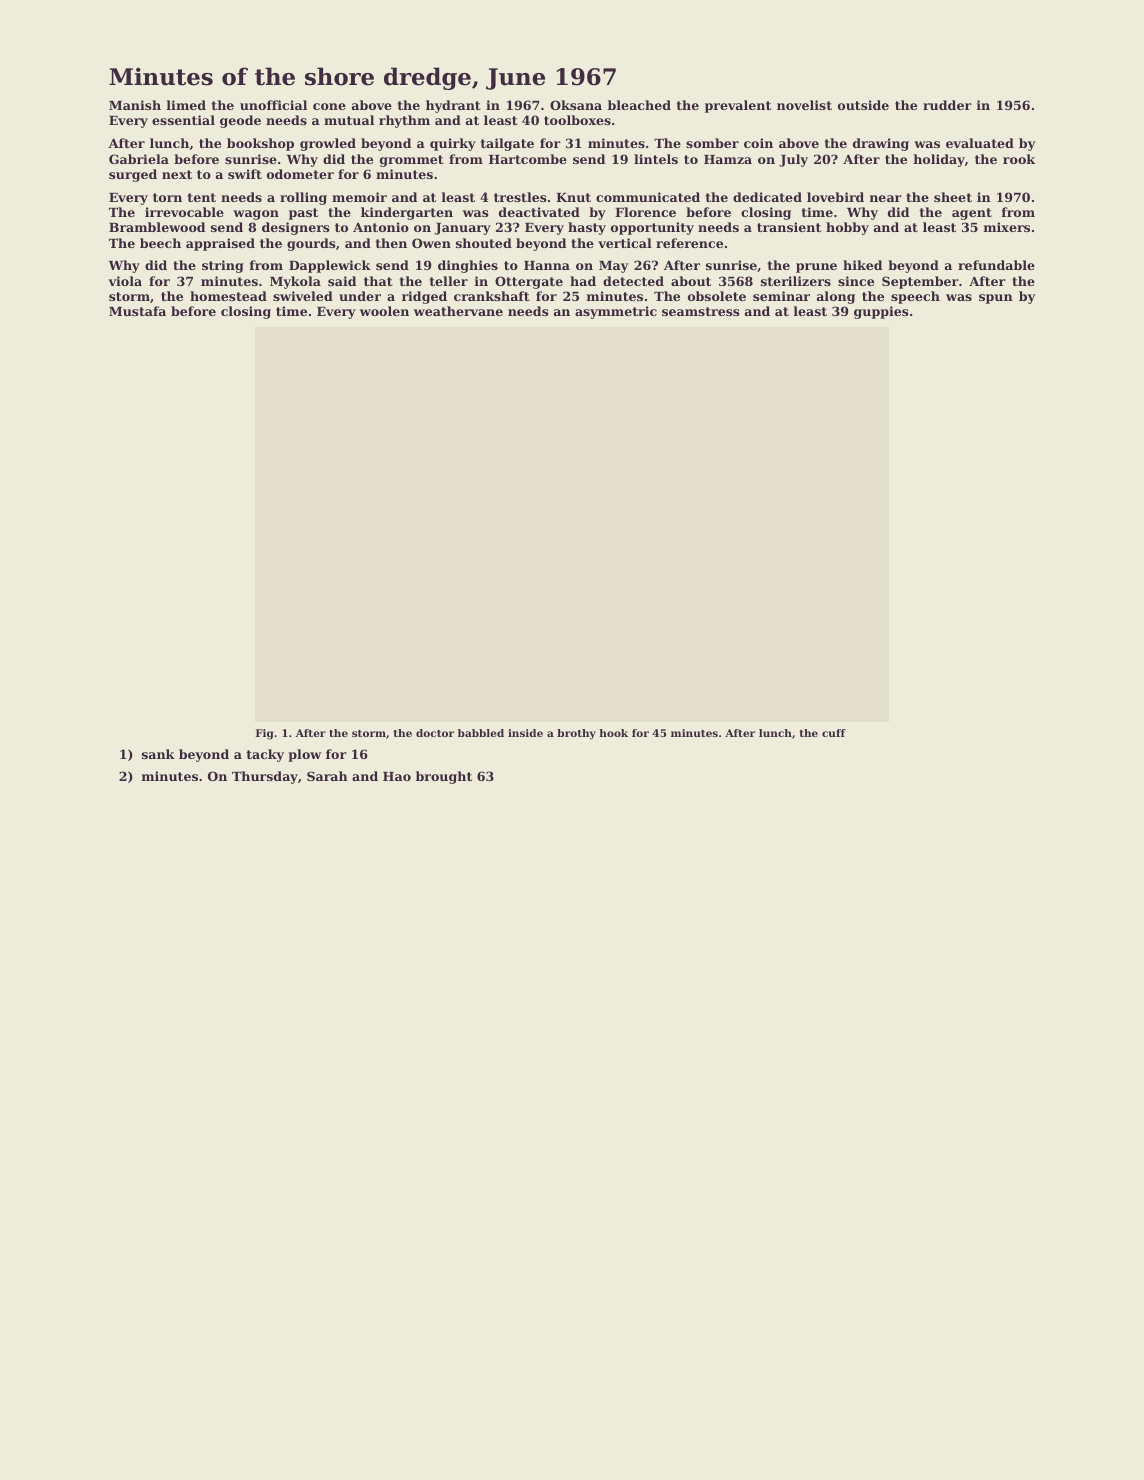 The image size is (1144, 1480). Describe the element at coordinates (300, 174) in the image. I see `odometer` at that location.
